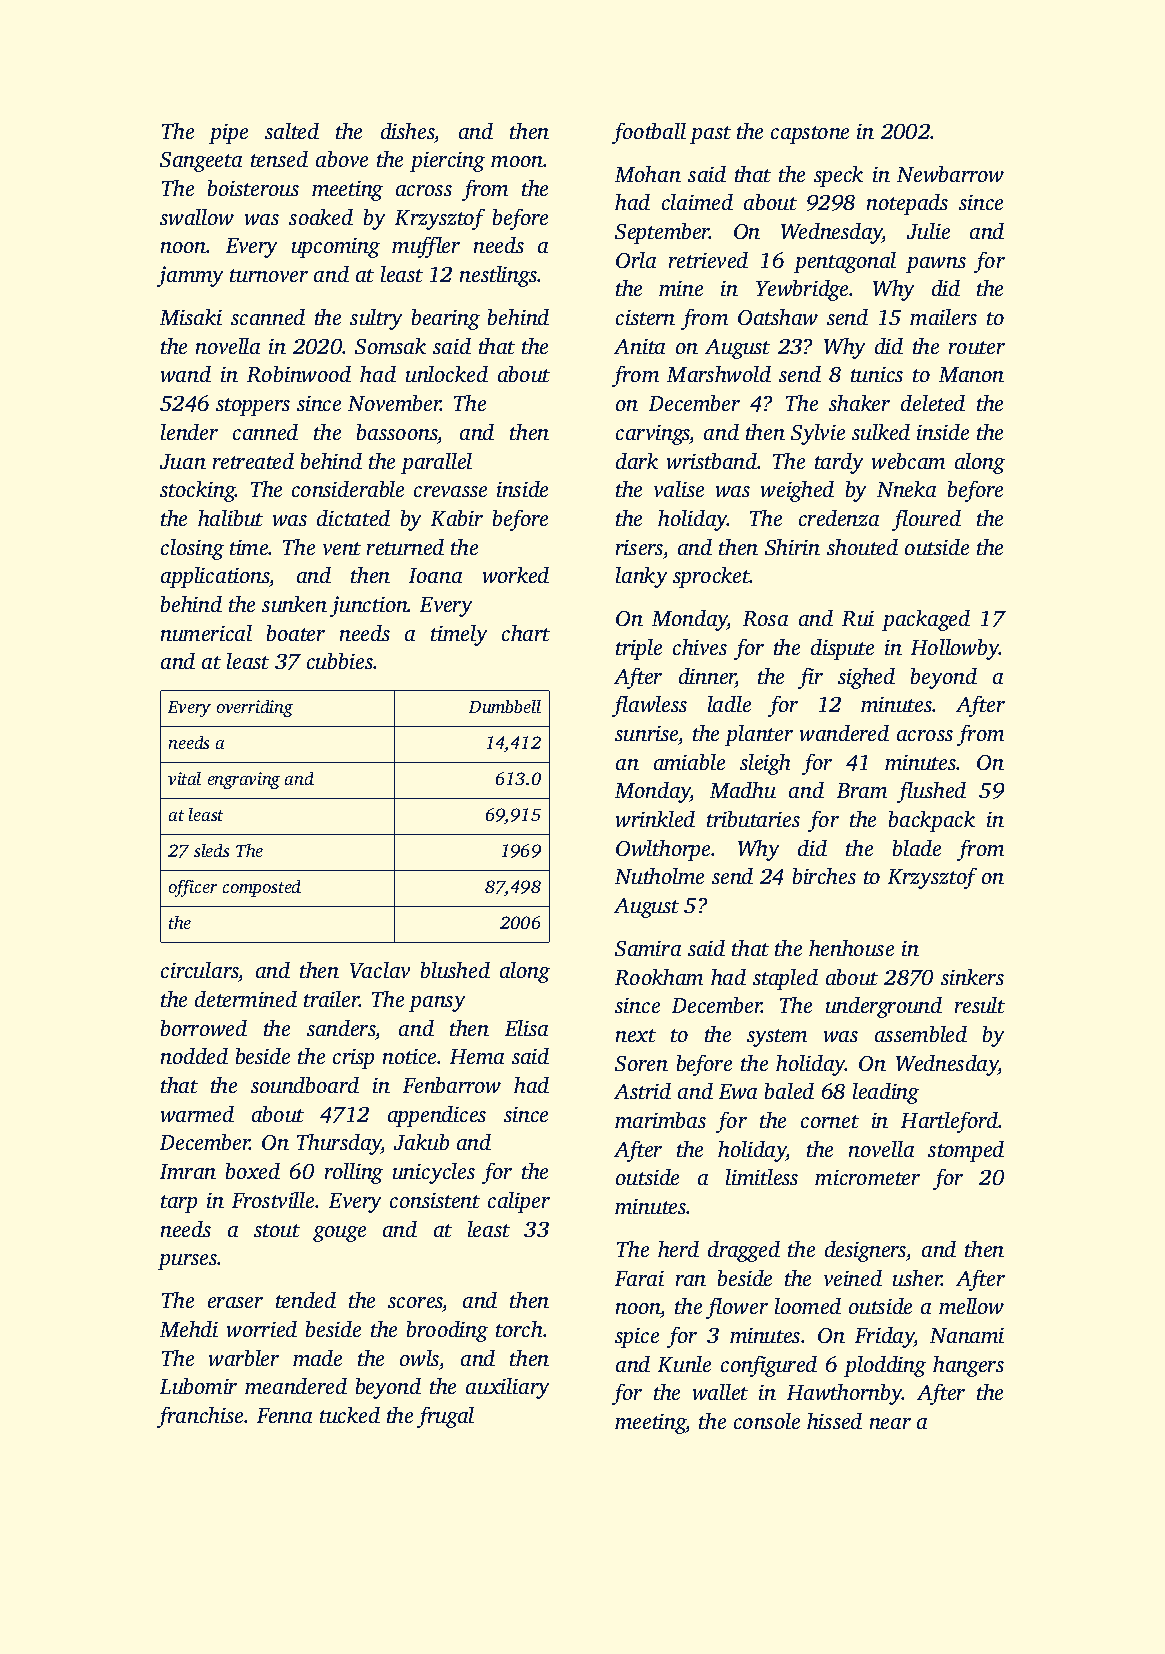  I want to click on sleds, so click(211, 850).
